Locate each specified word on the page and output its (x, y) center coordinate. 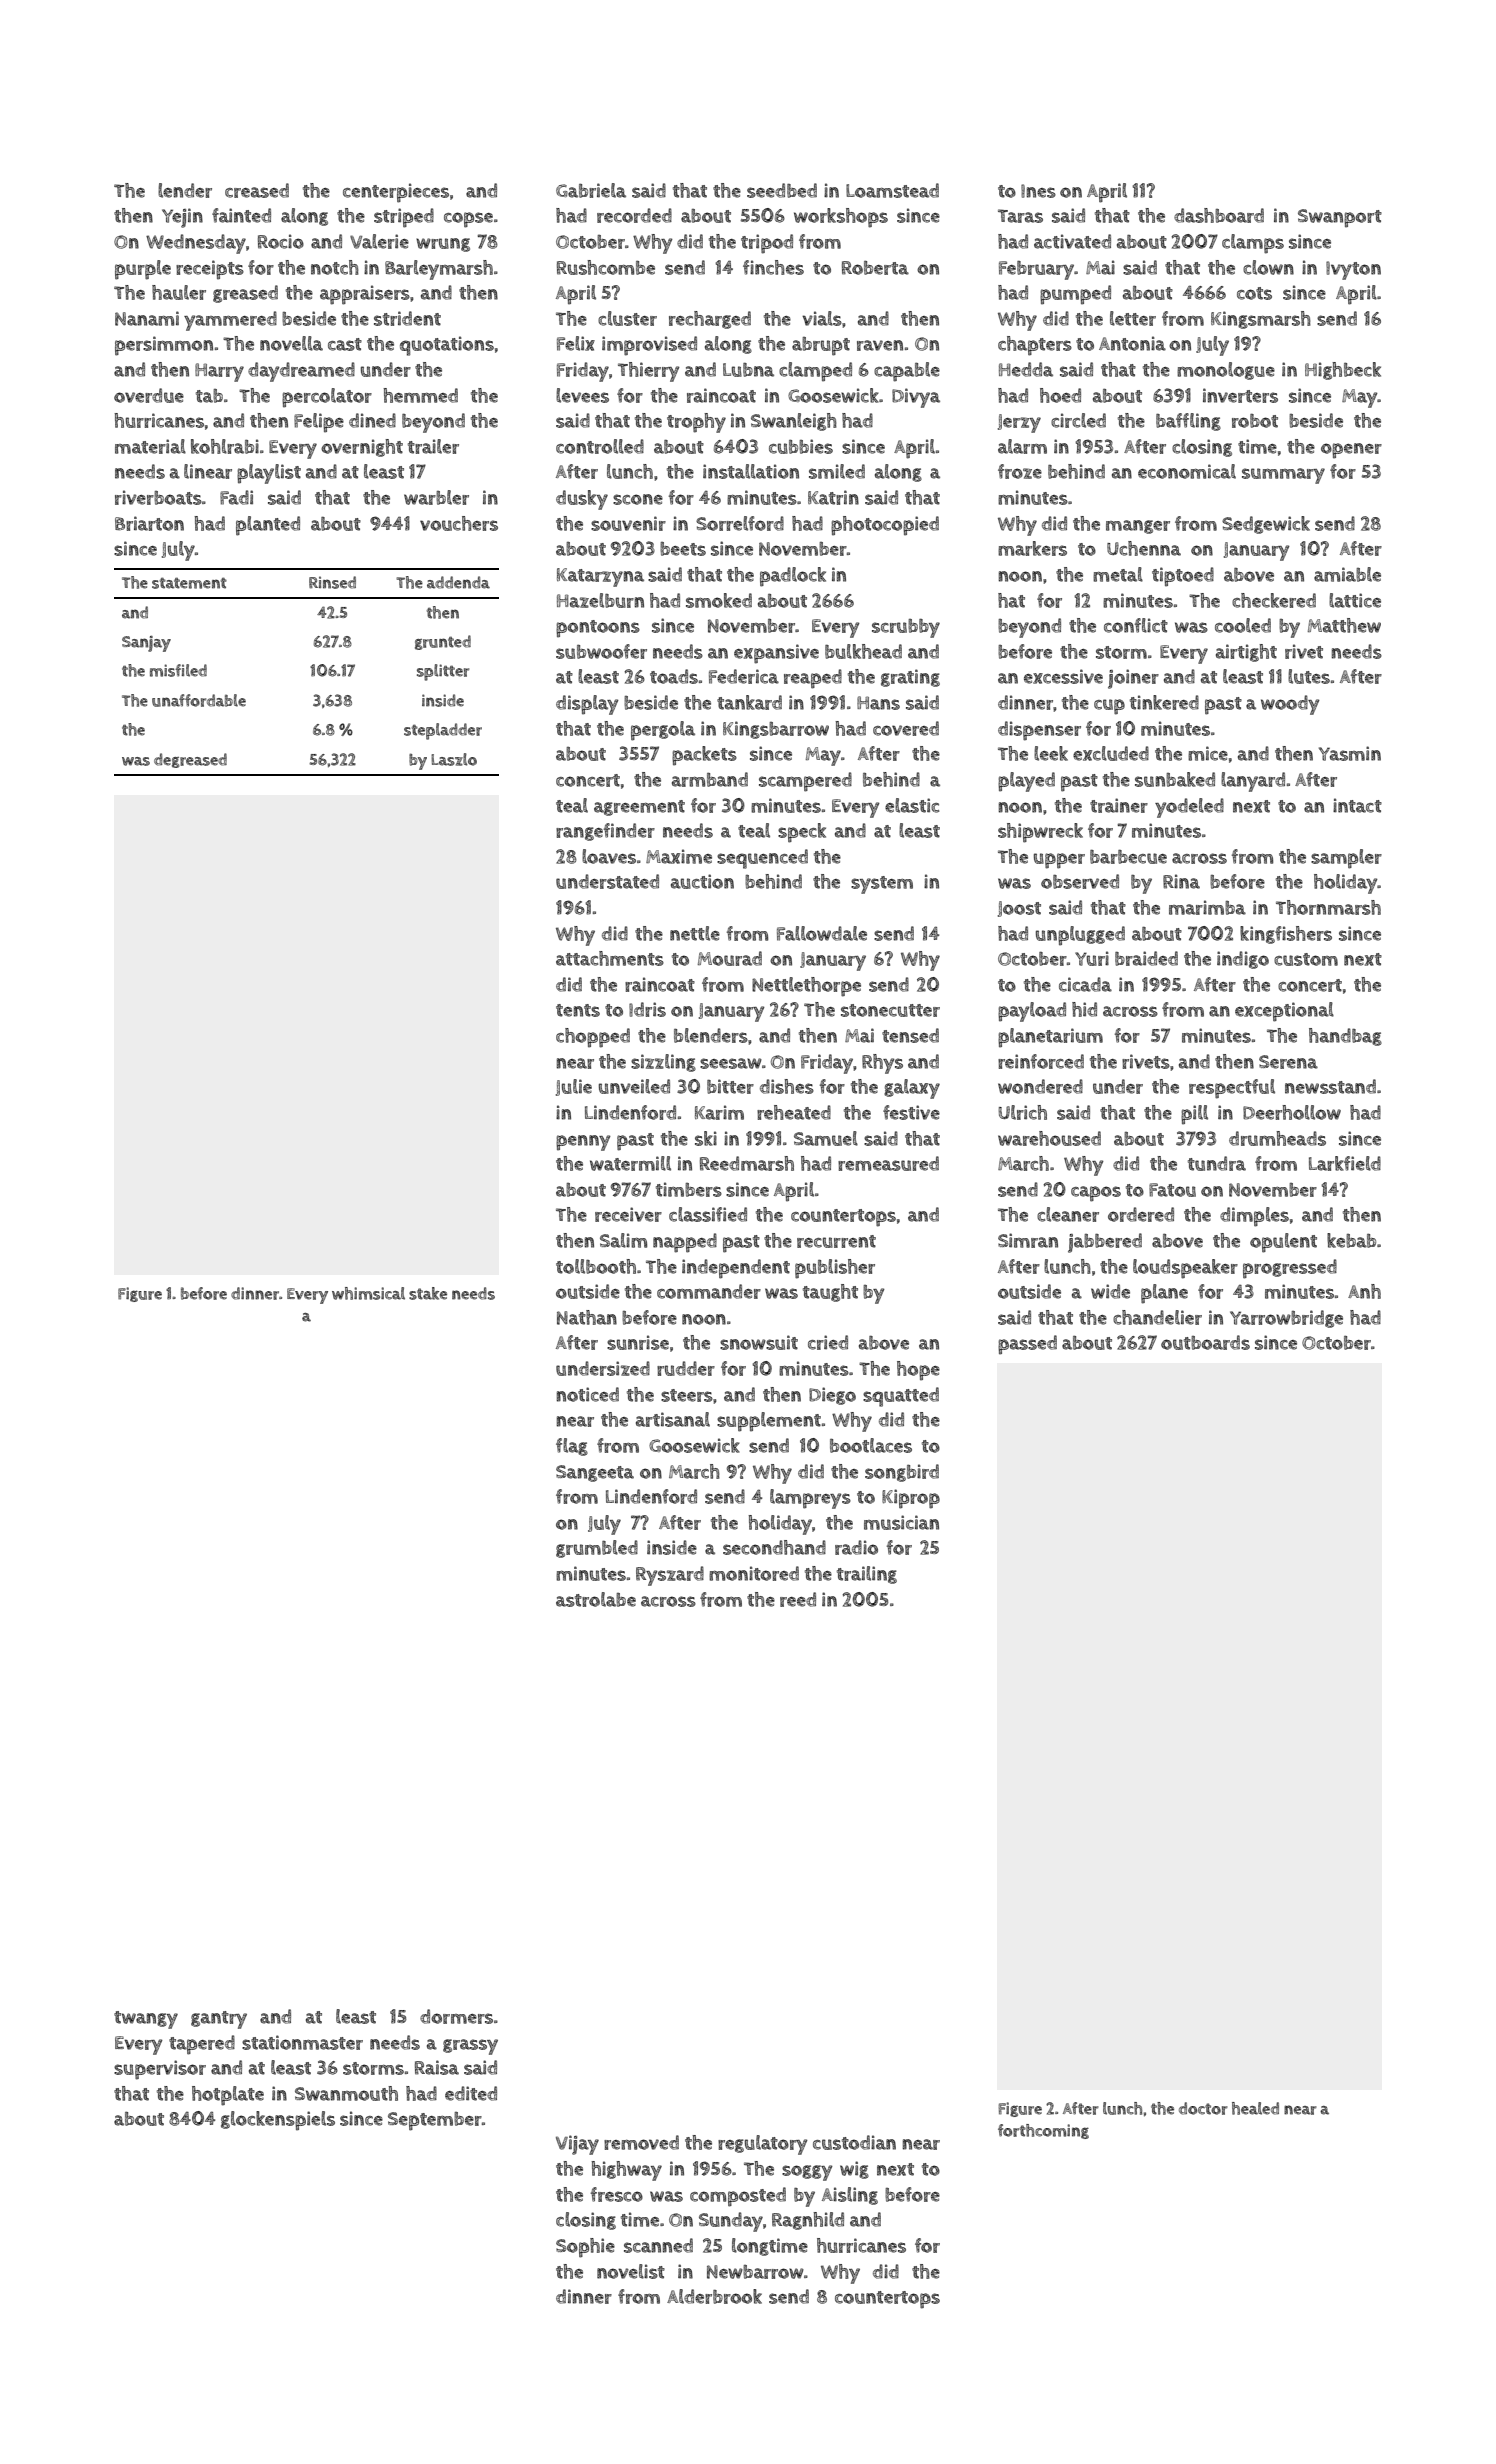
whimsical (368, 1293)
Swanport (1340, 218)
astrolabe (596, 1599)
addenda (458, 582)
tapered (202, 2045)
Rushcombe (606, 267)
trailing (867, 1575)
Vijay (577, 2145)
